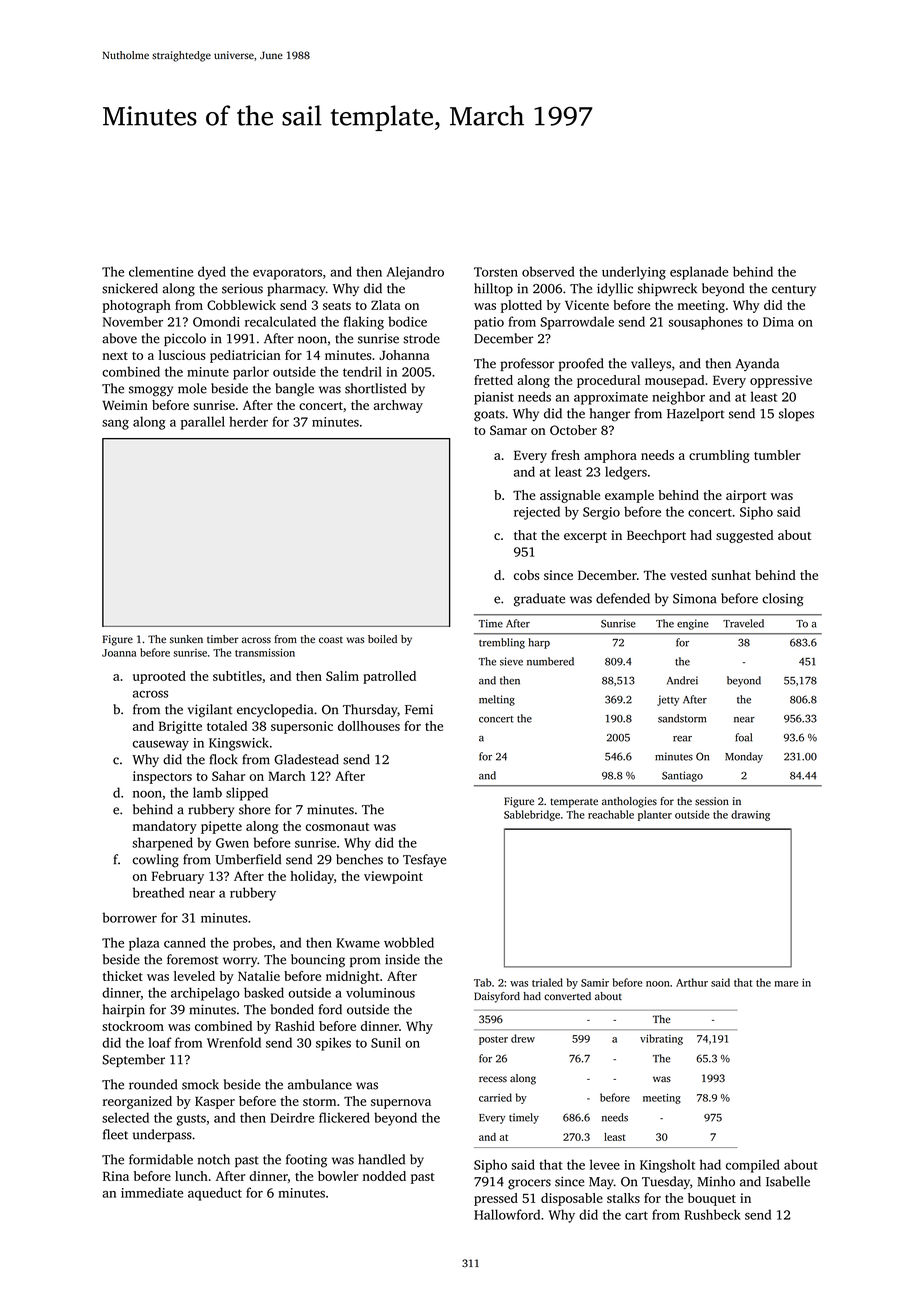  What do you see at coordinates (777, 455) in the screenshot?
I see `tumbler` at bounding box center [777, 455].
